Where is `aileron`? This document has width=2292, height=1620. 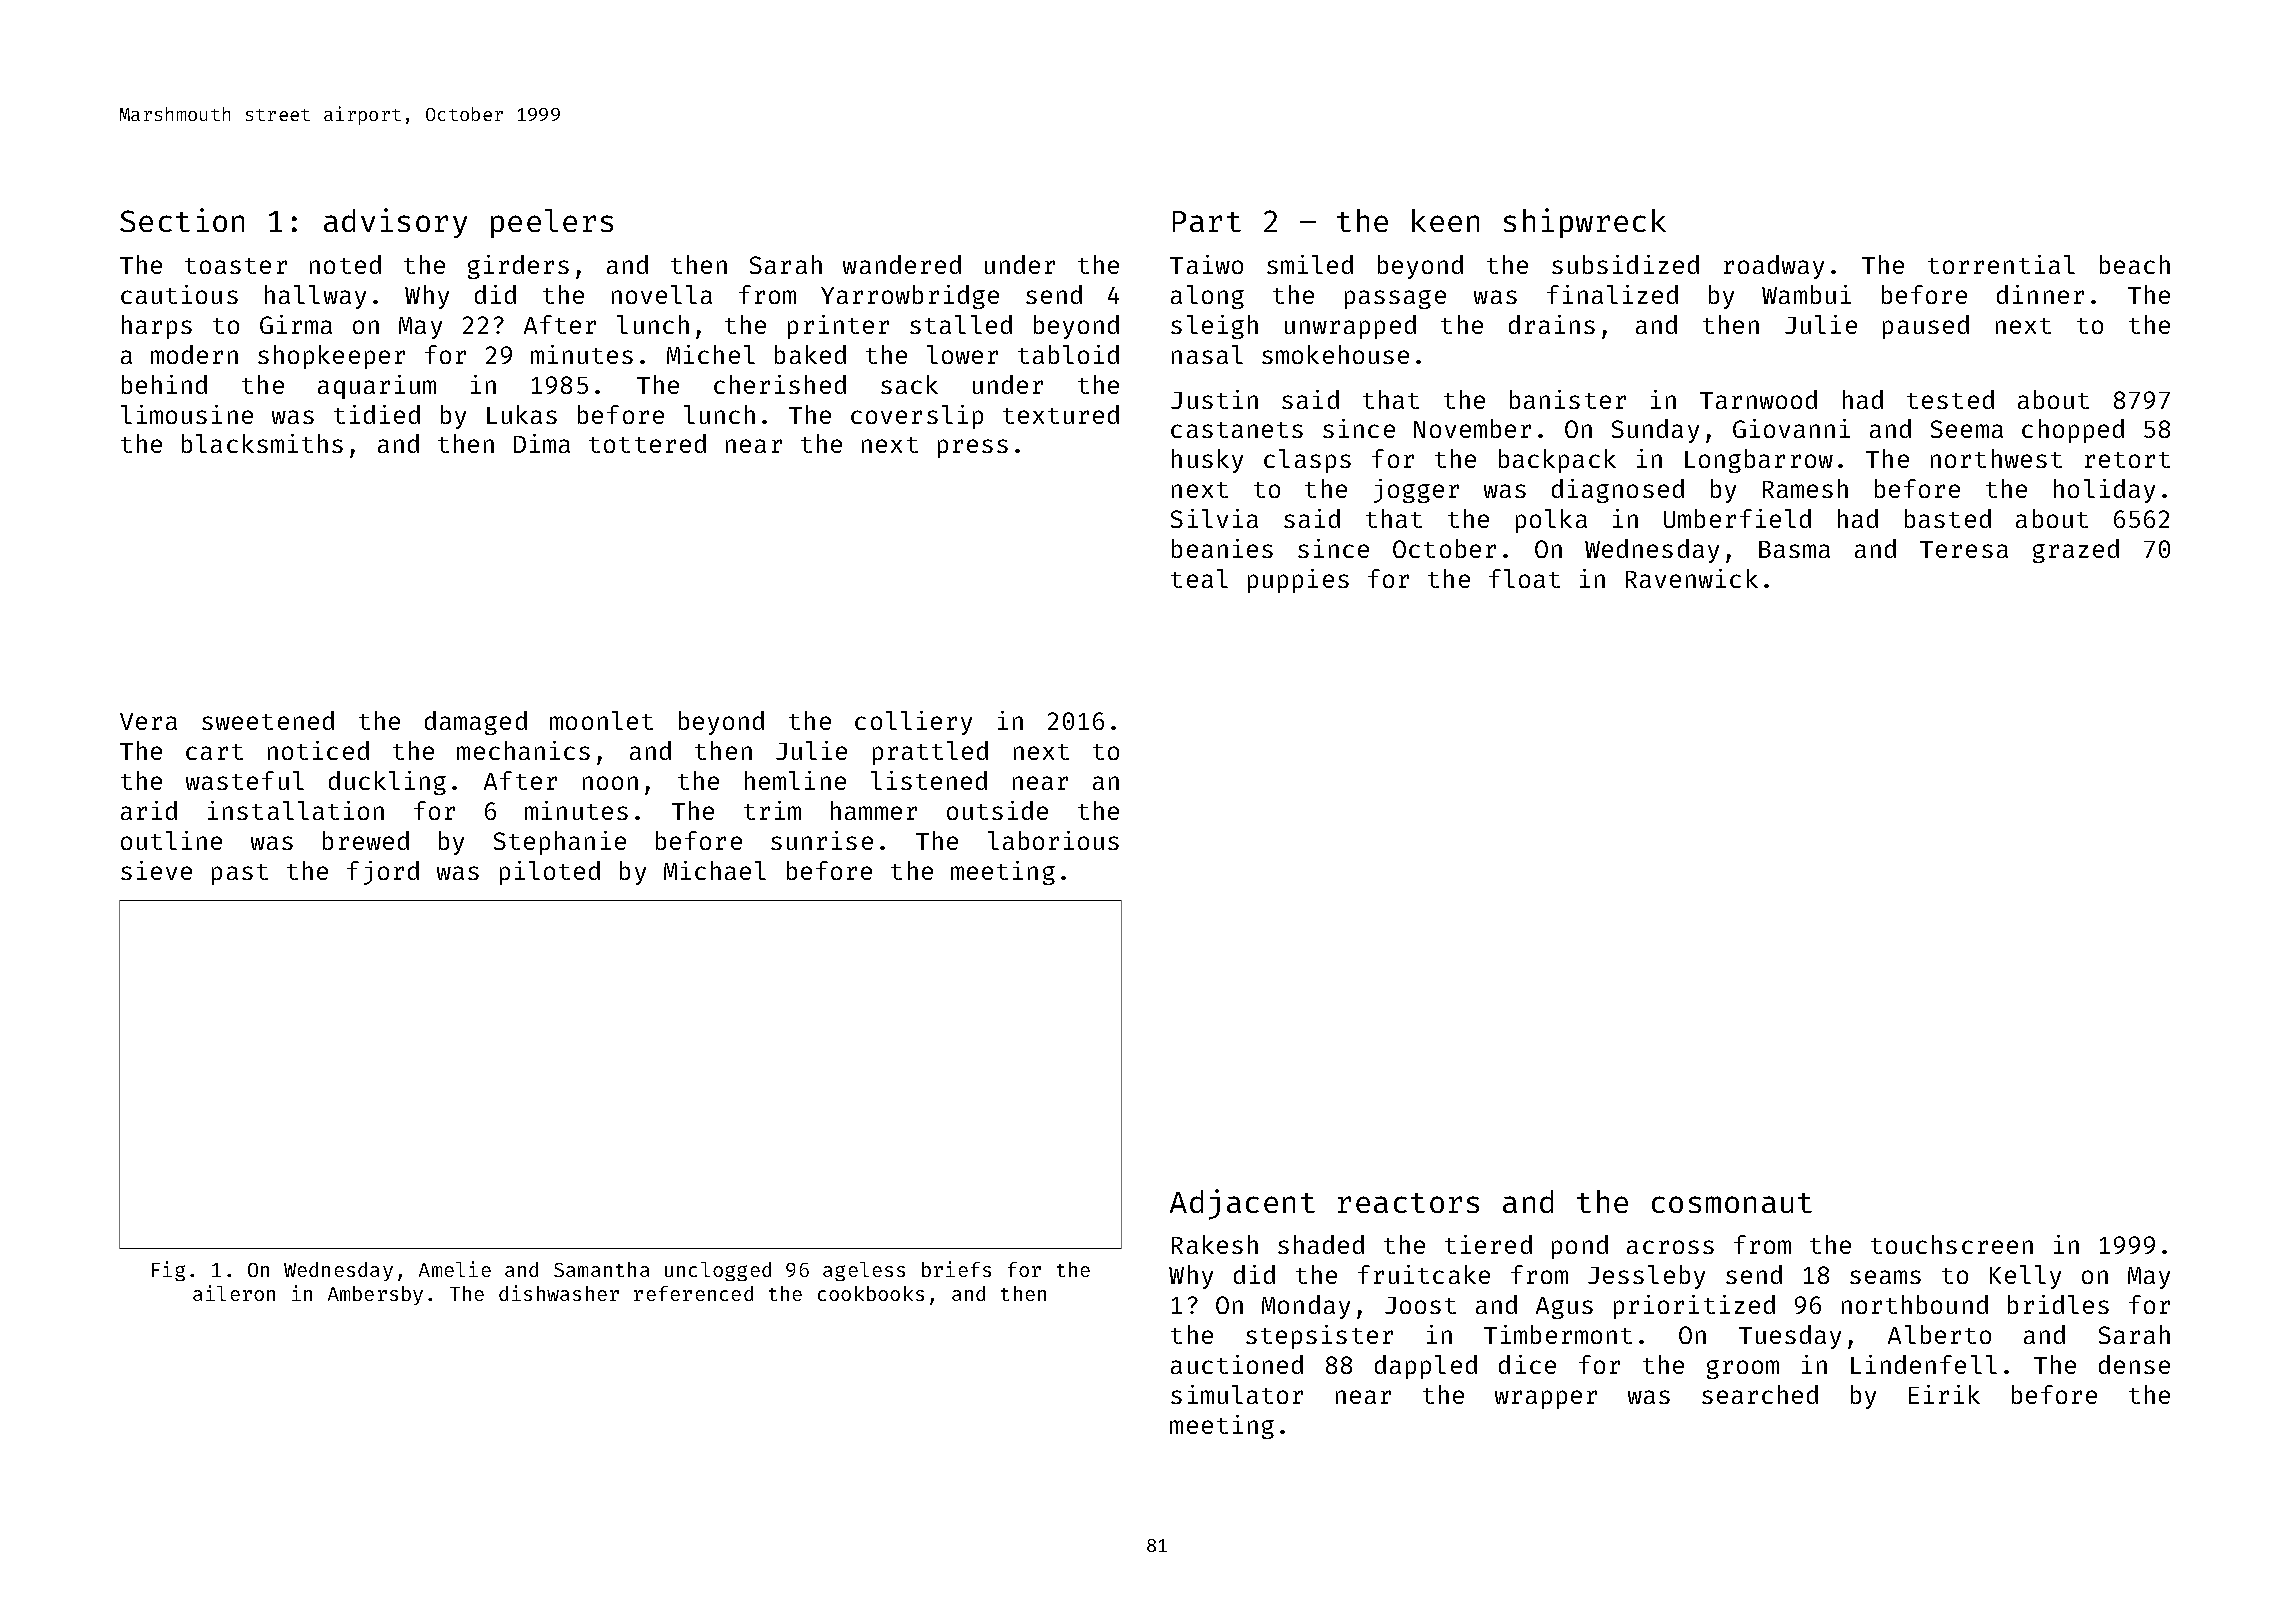 aileron is located at coordinates (234, 1293).
